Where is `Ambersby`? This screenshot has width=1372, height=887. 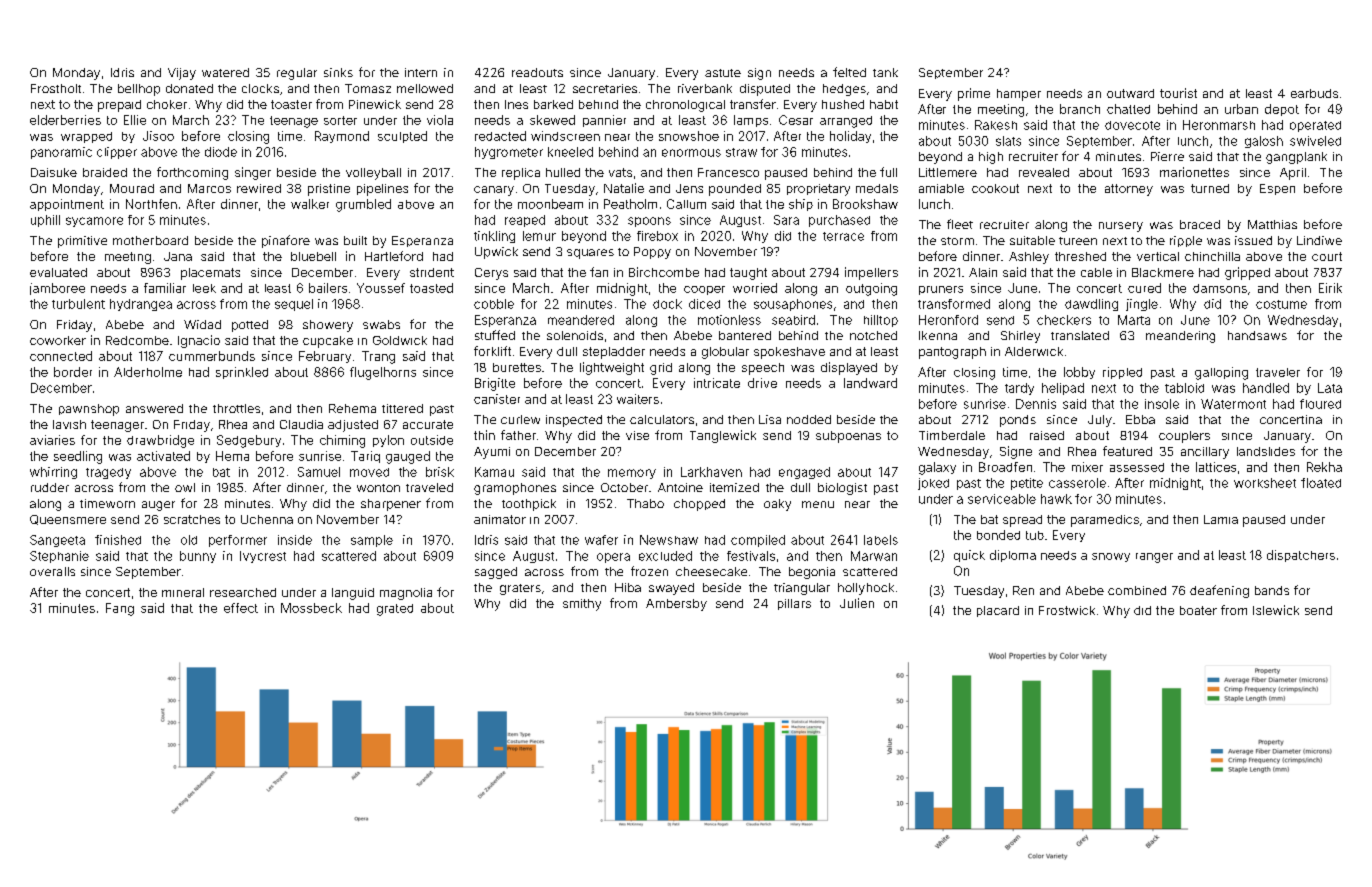 Ambersby is located at coordinates (676, 605).
